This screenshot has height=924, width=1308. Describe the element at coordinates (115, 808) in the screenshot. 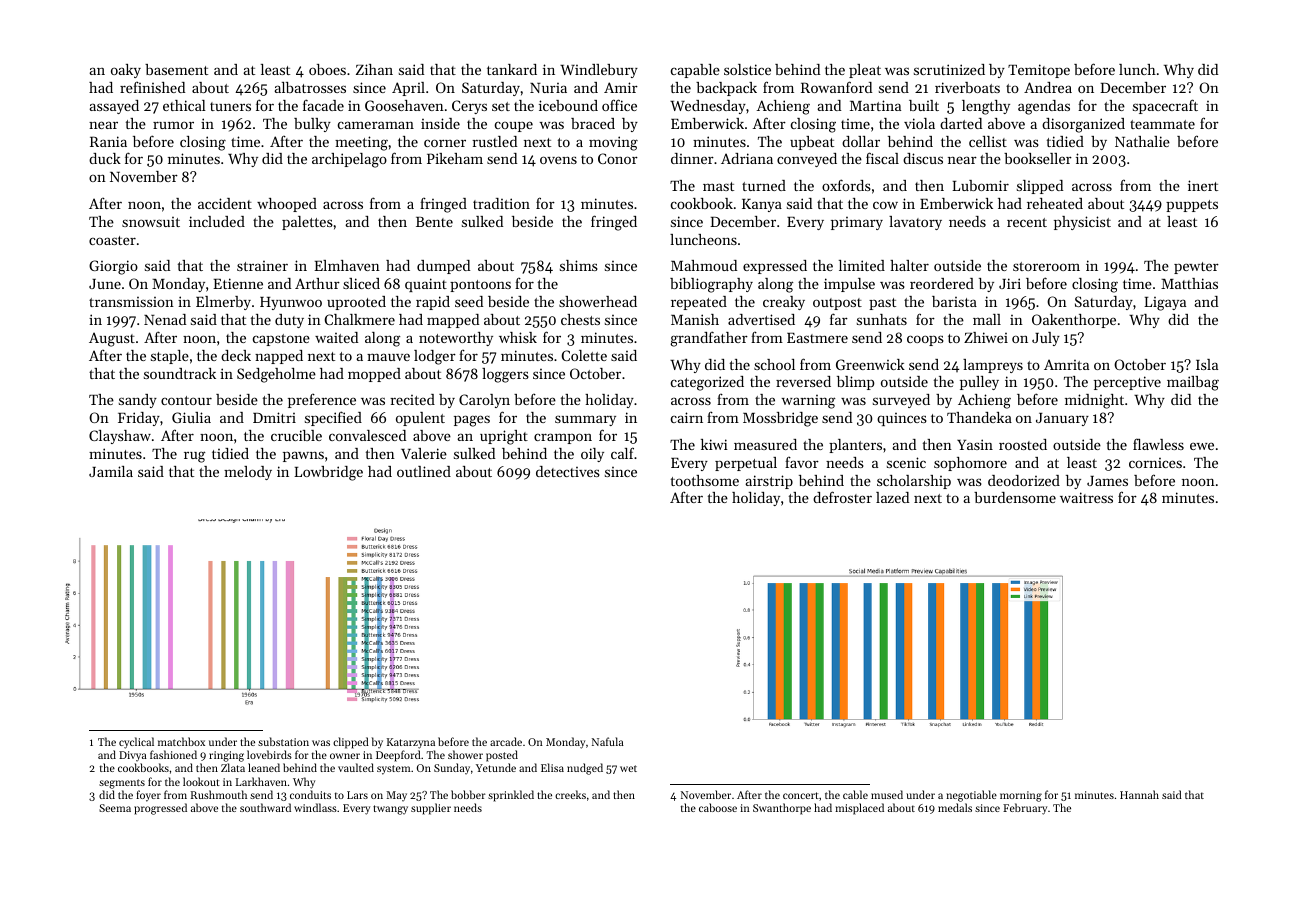

I see `Seema` at that location.
